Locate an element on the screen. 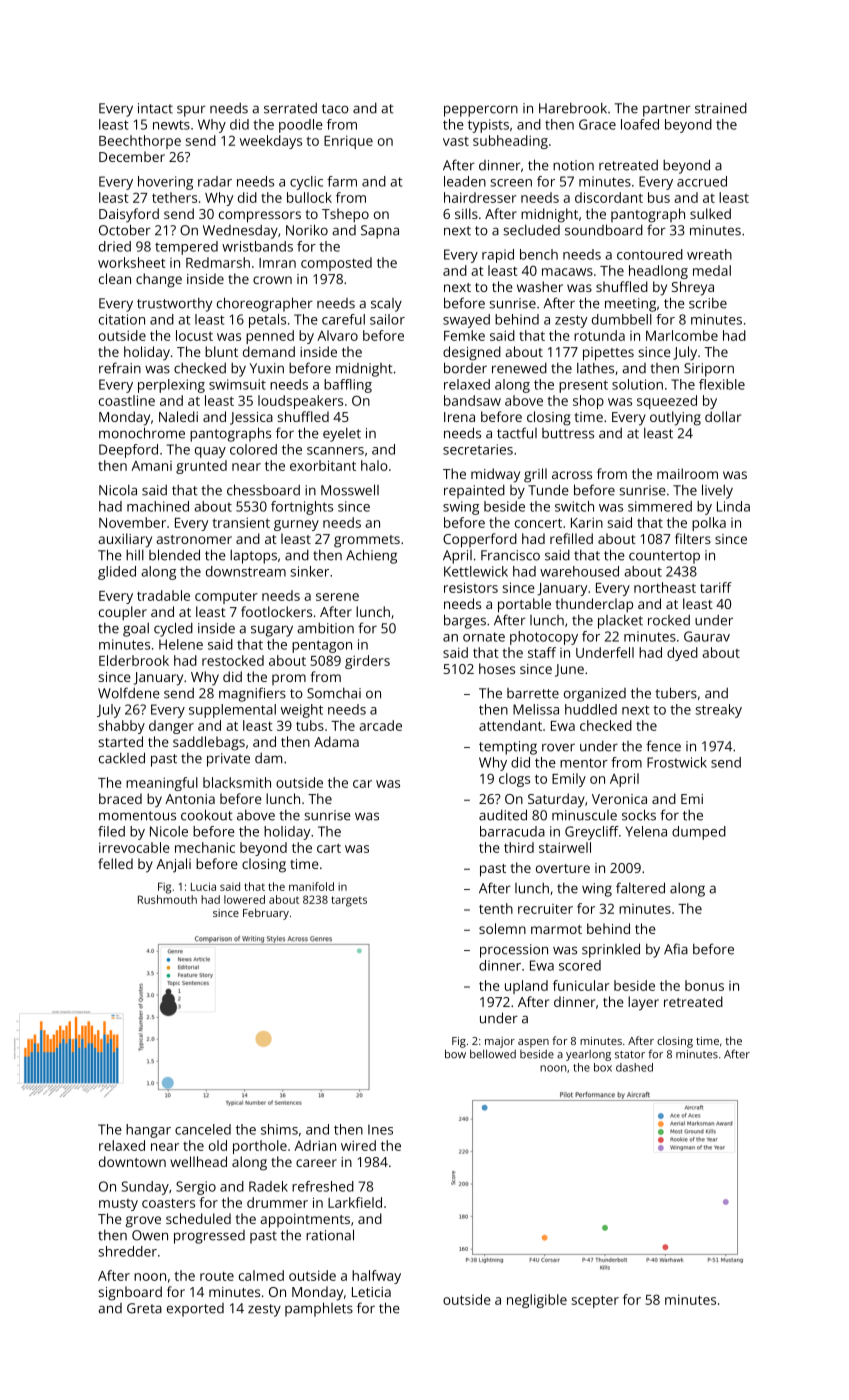  lowered is located at coordinates (244, 899).
